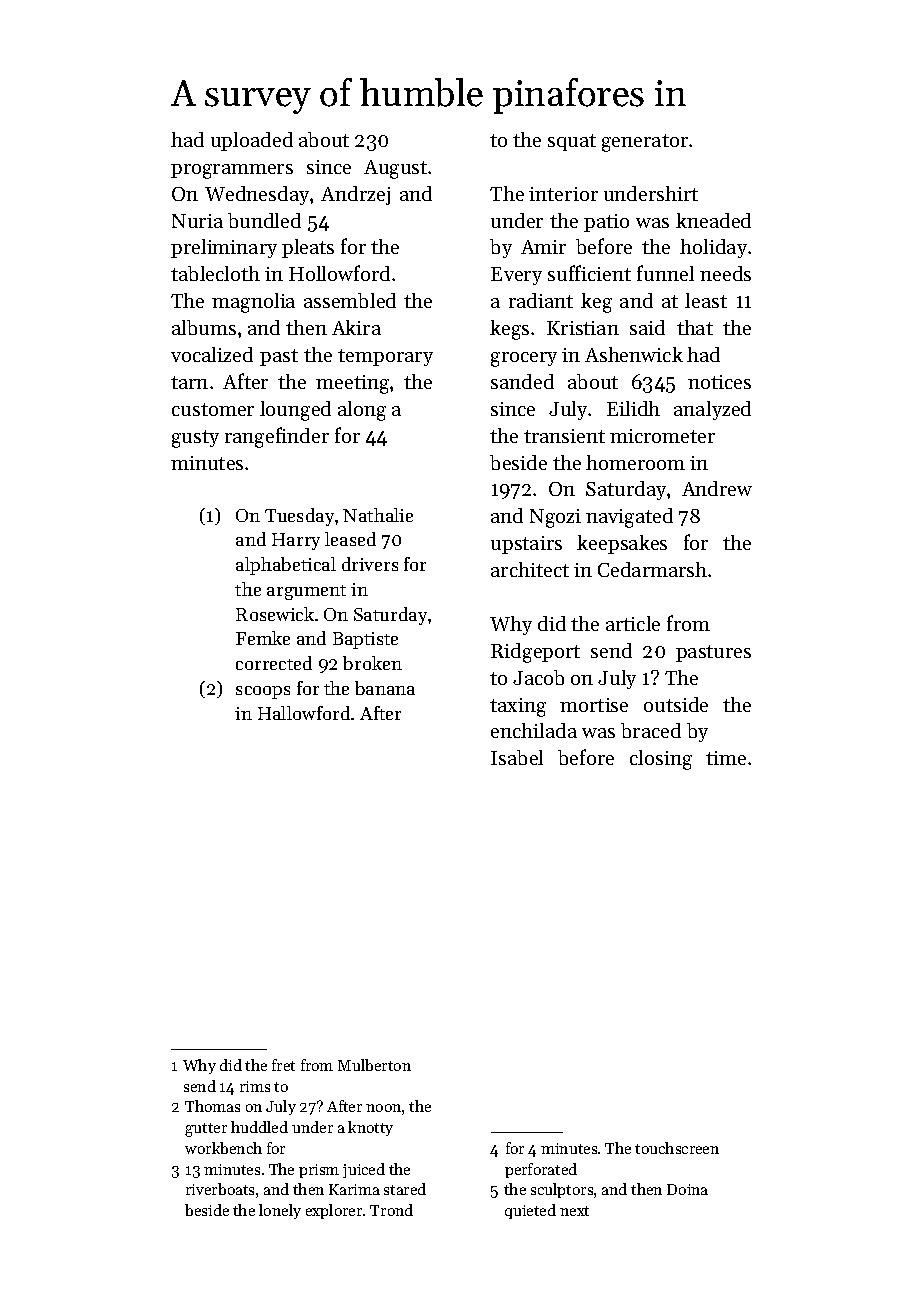  What do you see at coordinates (334, 1211) in the page?
I see `explorer` at bounding box center [334, 1211].
